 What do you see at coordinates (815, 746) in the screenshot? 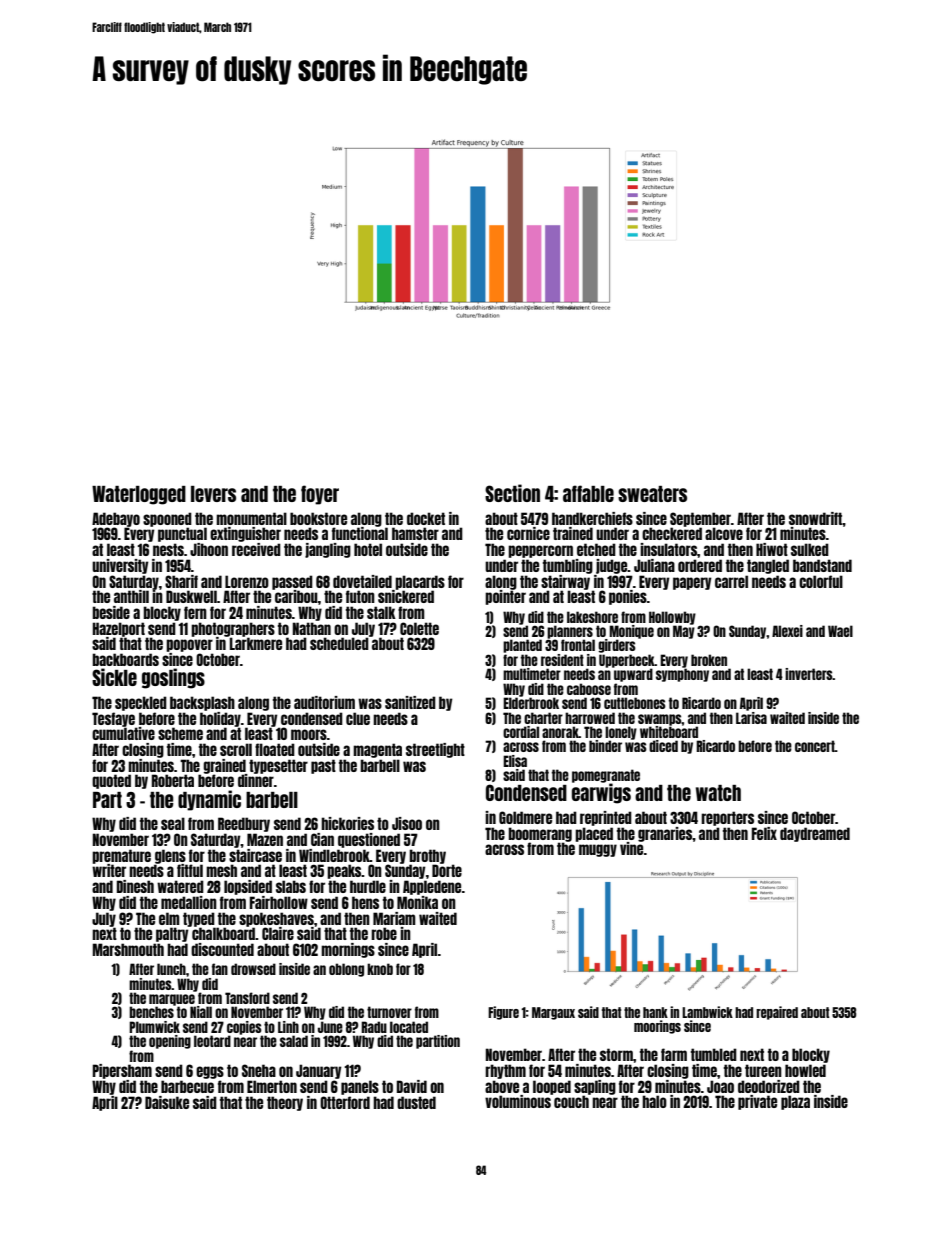
I see `concert` at bounding box center [815, 746].
